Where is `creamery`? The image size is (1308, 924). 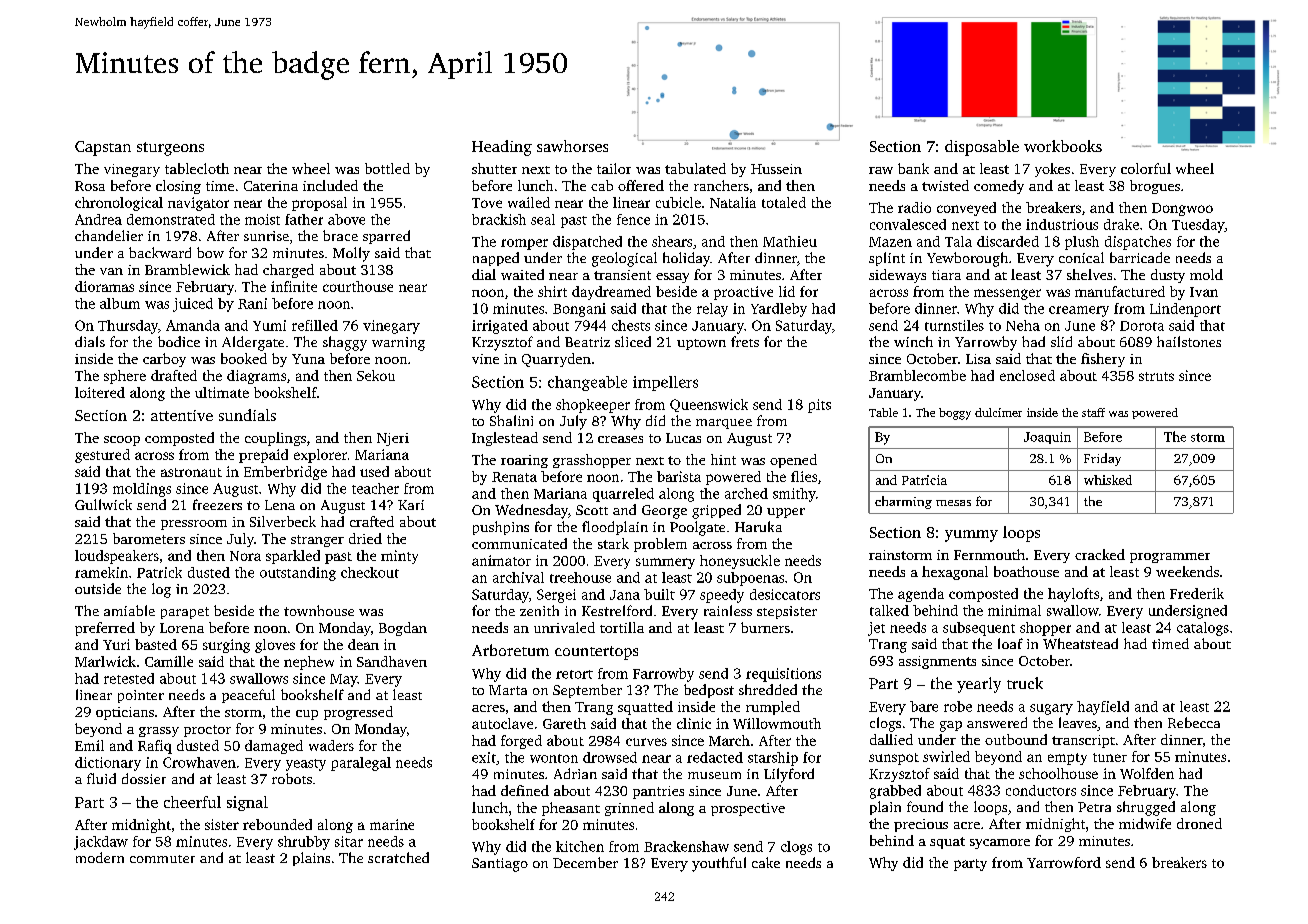 creamery is located at coordinates (1079, 311).
